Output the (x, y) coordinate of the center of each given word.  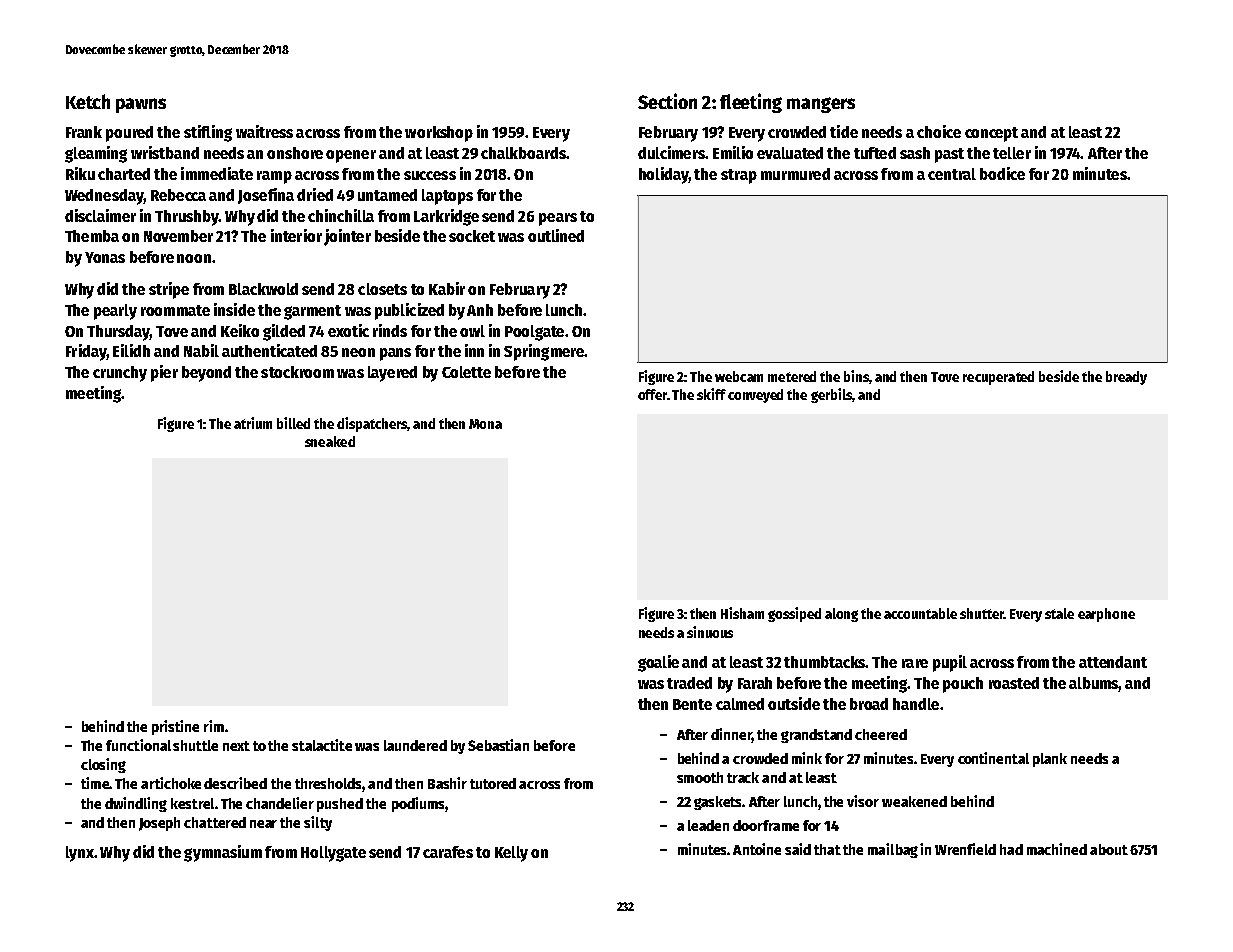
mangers (821, 105)
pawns (141, 105)
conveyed (755, 396)
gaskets (717, 803)
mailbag (893, 850)
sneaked (330, 441)
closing (103, 765)
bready (1126, 378)
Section (667, 101)
